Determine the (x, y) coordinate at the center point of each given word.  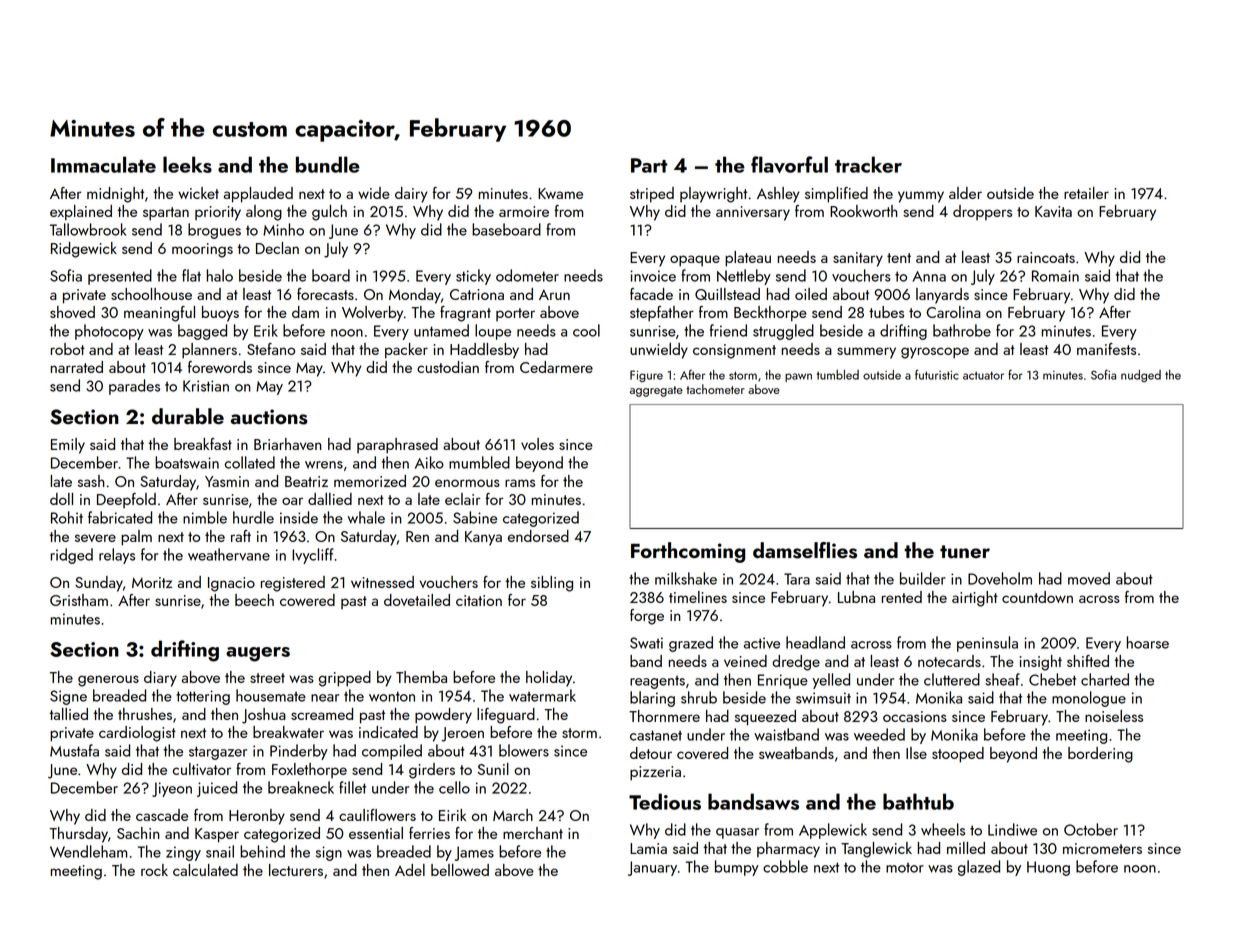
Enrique (783, 681)
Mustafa (74, 750)
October (1091, 829)
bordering (1100, 755)
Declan (277, 248)
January (652, 868)
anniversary (753, 213)
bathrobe (962, 330)
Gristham (79, 600)
